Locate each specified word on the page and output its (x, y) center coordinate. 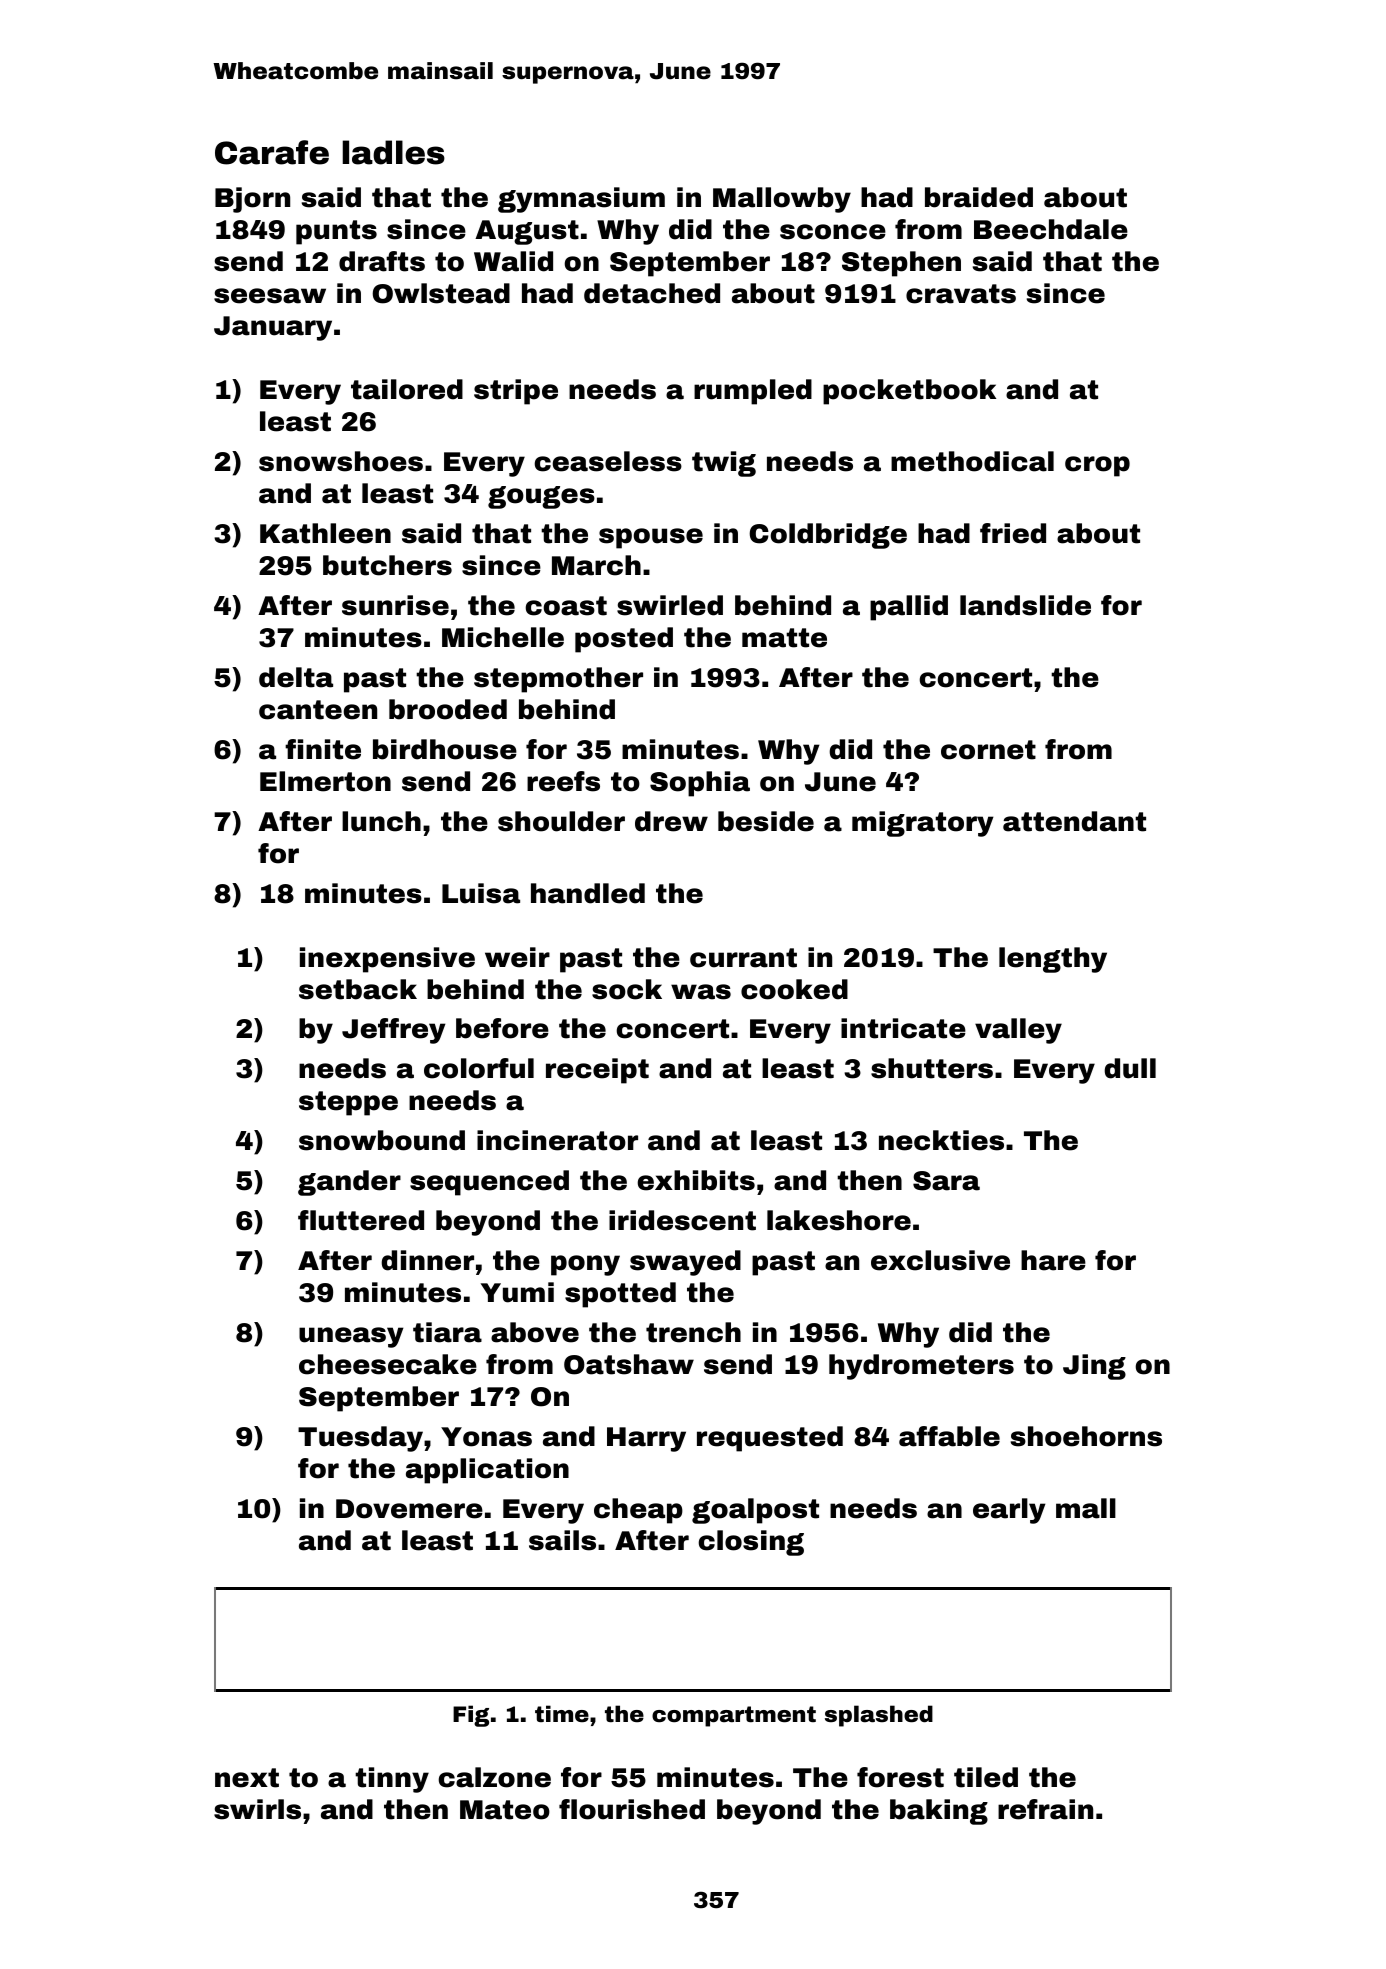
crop (1097, 466)
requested (770, 1439)
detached (652, 293)
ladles (393, 152)
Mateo (505, 1810)
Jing (1094, 1367)
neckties (941, 1140)
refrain (1045, 1809)
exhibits (696, 1180)
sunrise (395, 605)
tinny (392, 1780)
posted (624, 640)
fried (1013, 533)
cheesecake (388, 1364)
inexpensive (387, 960)
